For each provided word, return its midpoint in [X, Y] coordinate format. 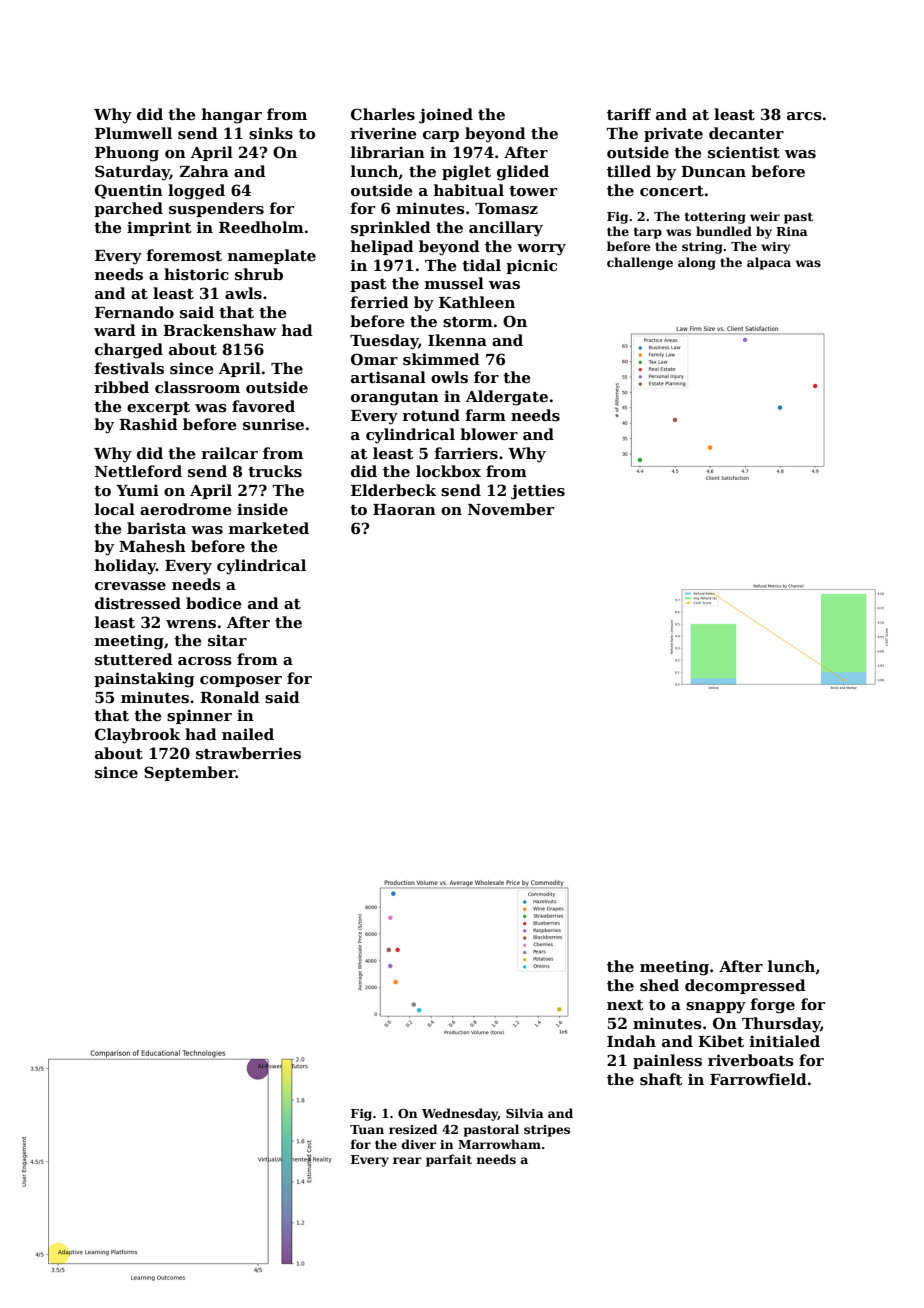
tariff [629, 114]
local [115, 509]
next [625, 1005]
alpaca [769, 263]
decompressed [745, 986]
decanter [746, 133]
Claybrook [137, 736]
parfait [449, 1160]
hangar [232, 116]
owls [449, 377]
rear [407, 1160]
